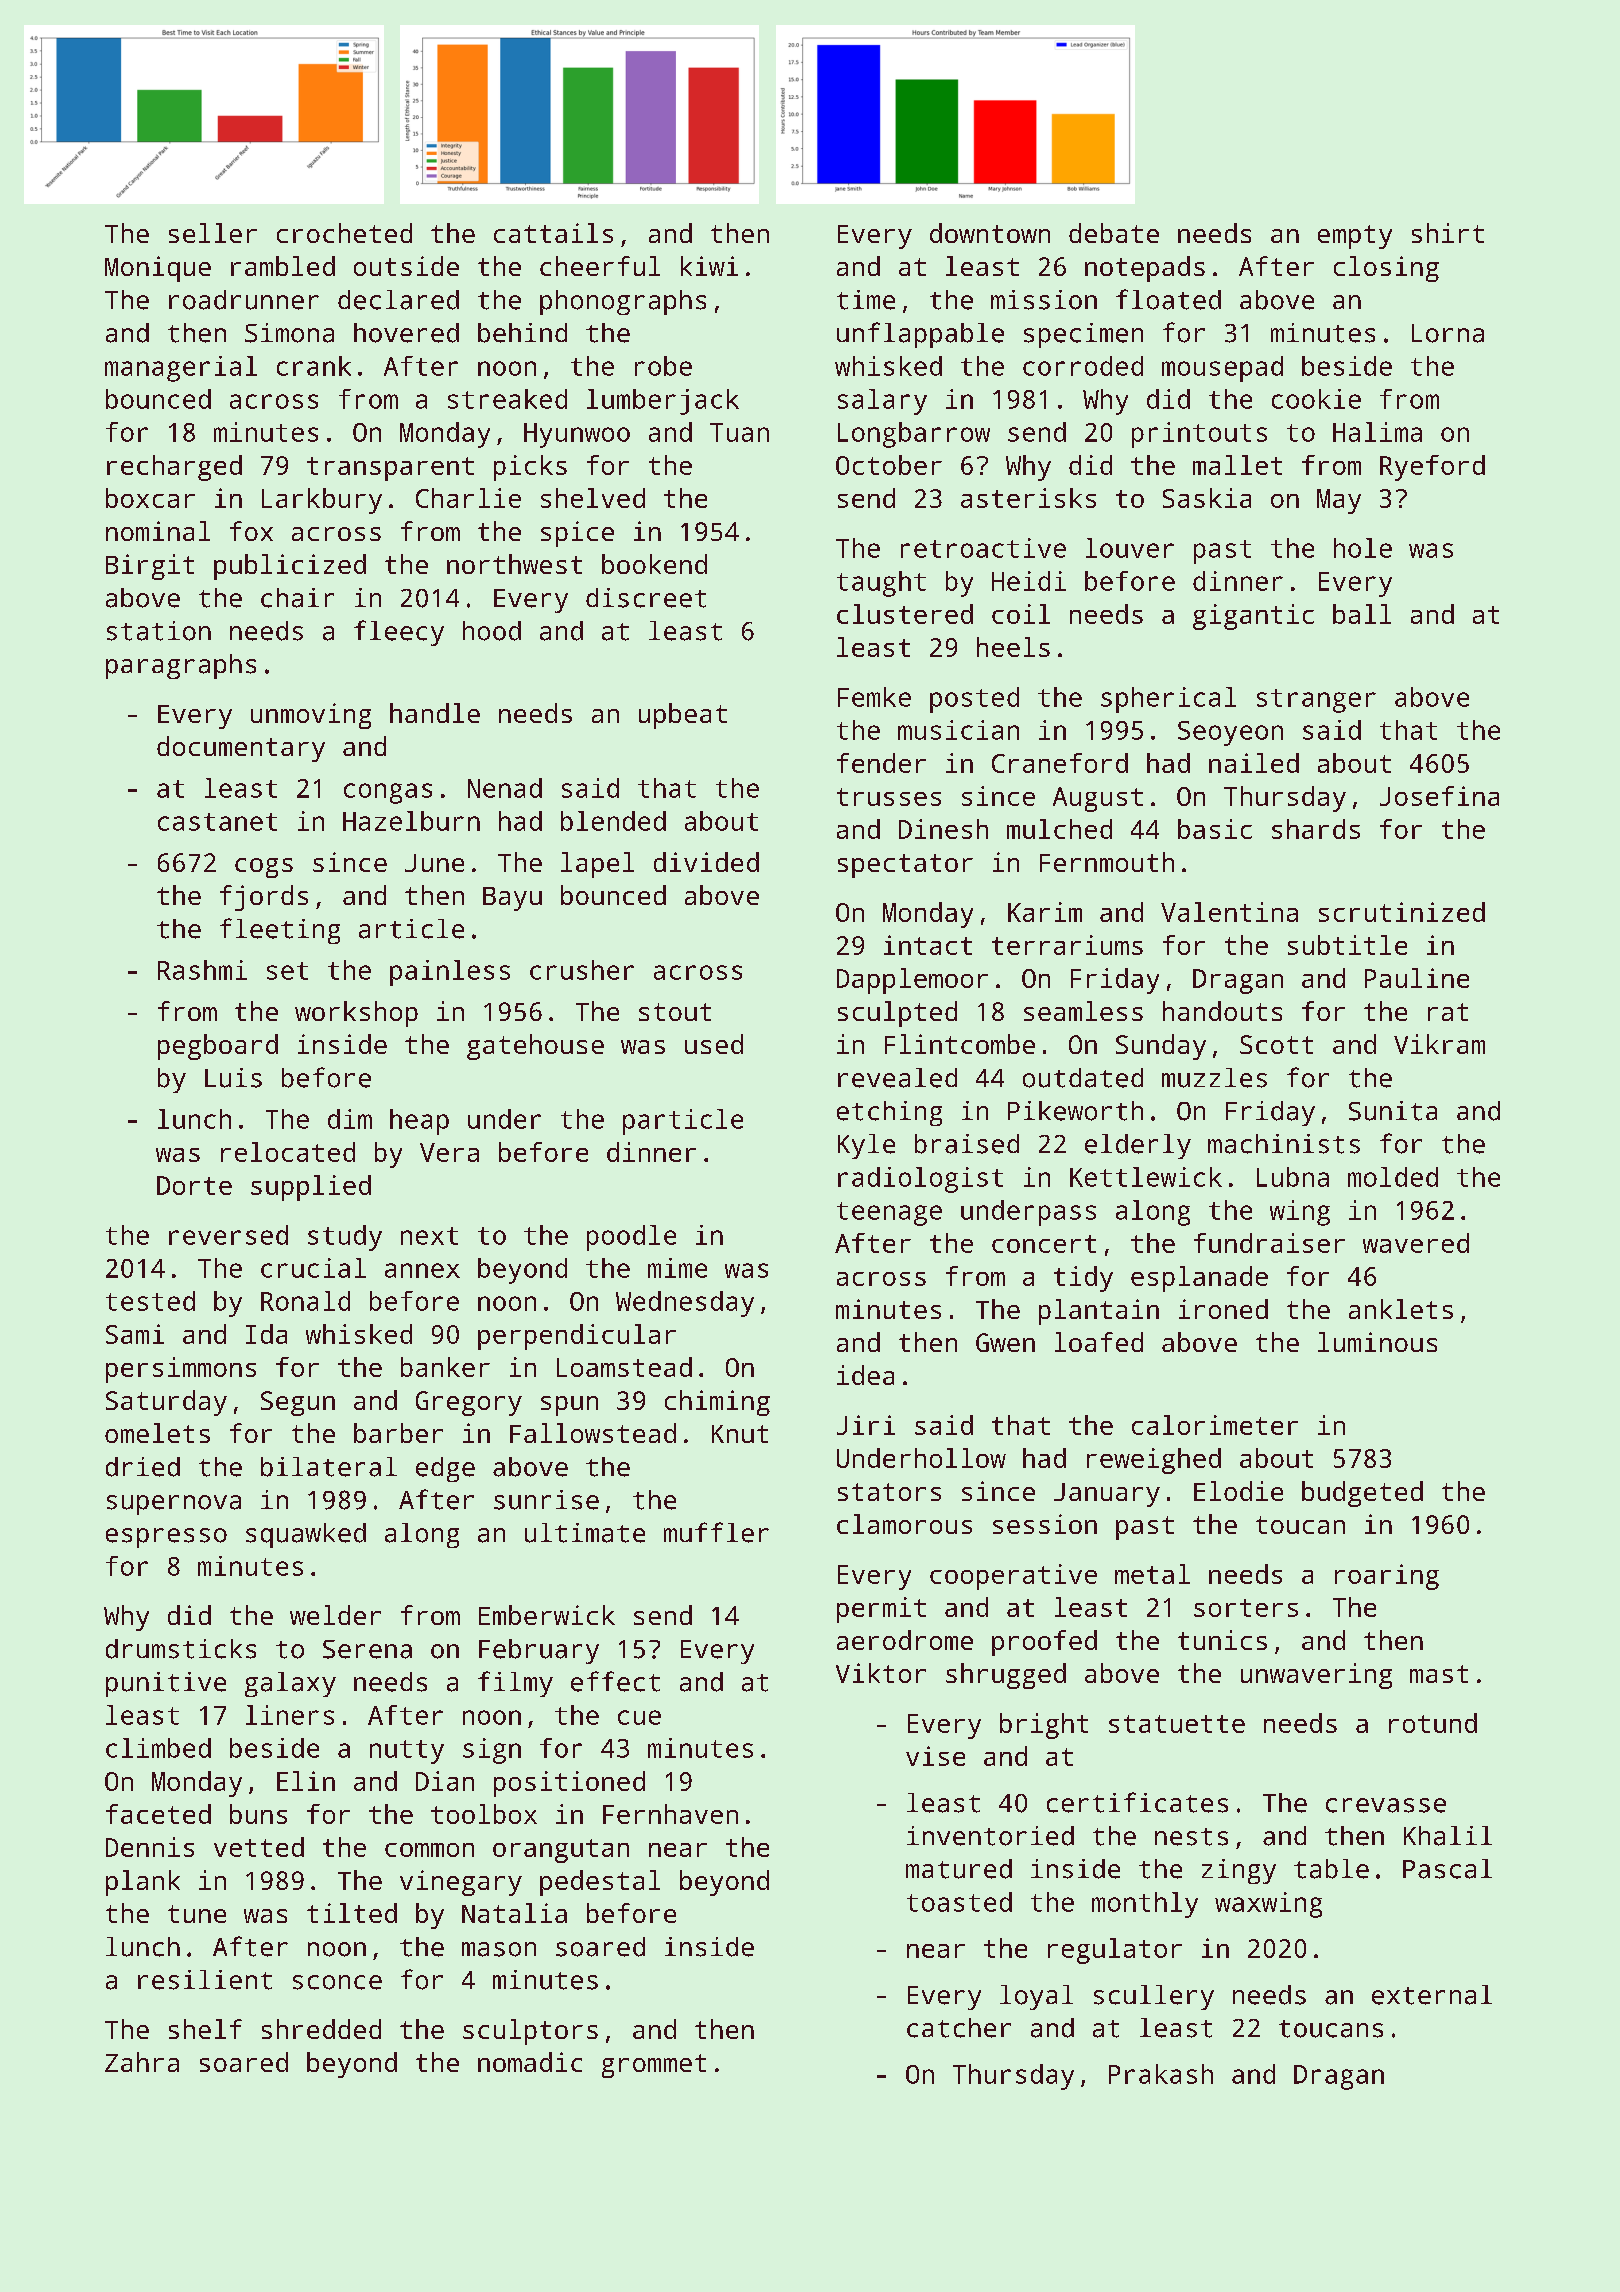 The height and width of the image is (2292, 1620). What do you see at coordinates (1439, 796) in the image?
I see `Josefina` at bounding box center [1439, 796].
